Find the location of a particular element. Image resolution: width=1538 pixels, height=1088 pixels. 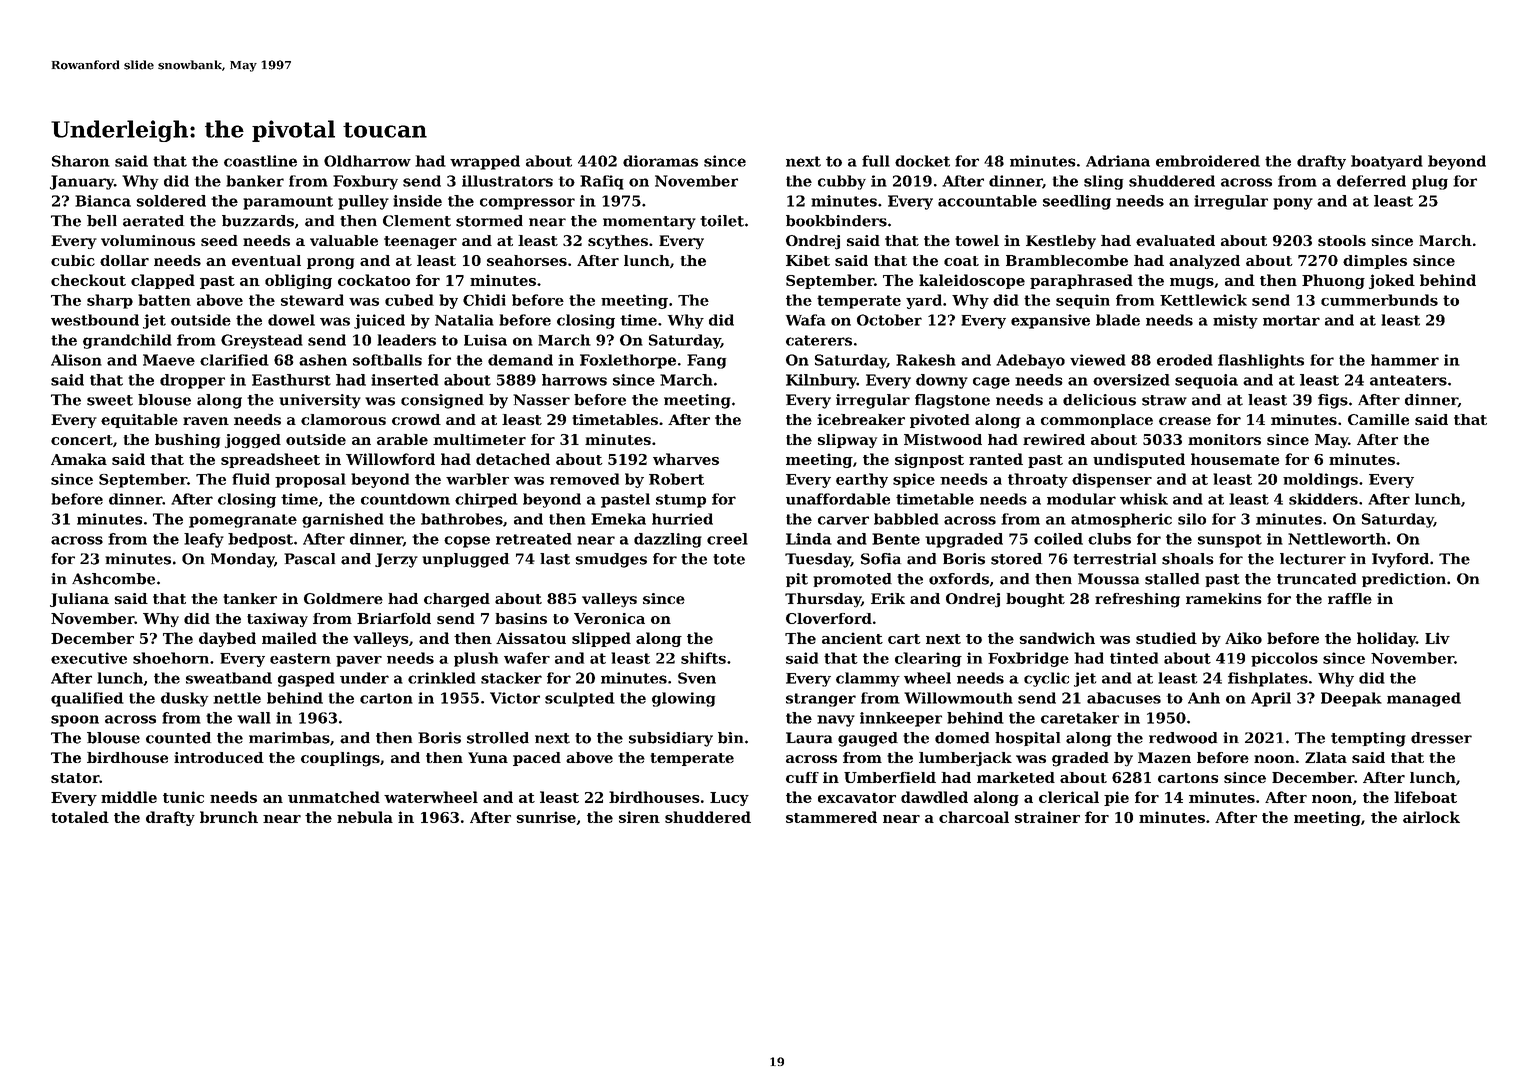

Oldharrow is located at coordinates (367, 161).
